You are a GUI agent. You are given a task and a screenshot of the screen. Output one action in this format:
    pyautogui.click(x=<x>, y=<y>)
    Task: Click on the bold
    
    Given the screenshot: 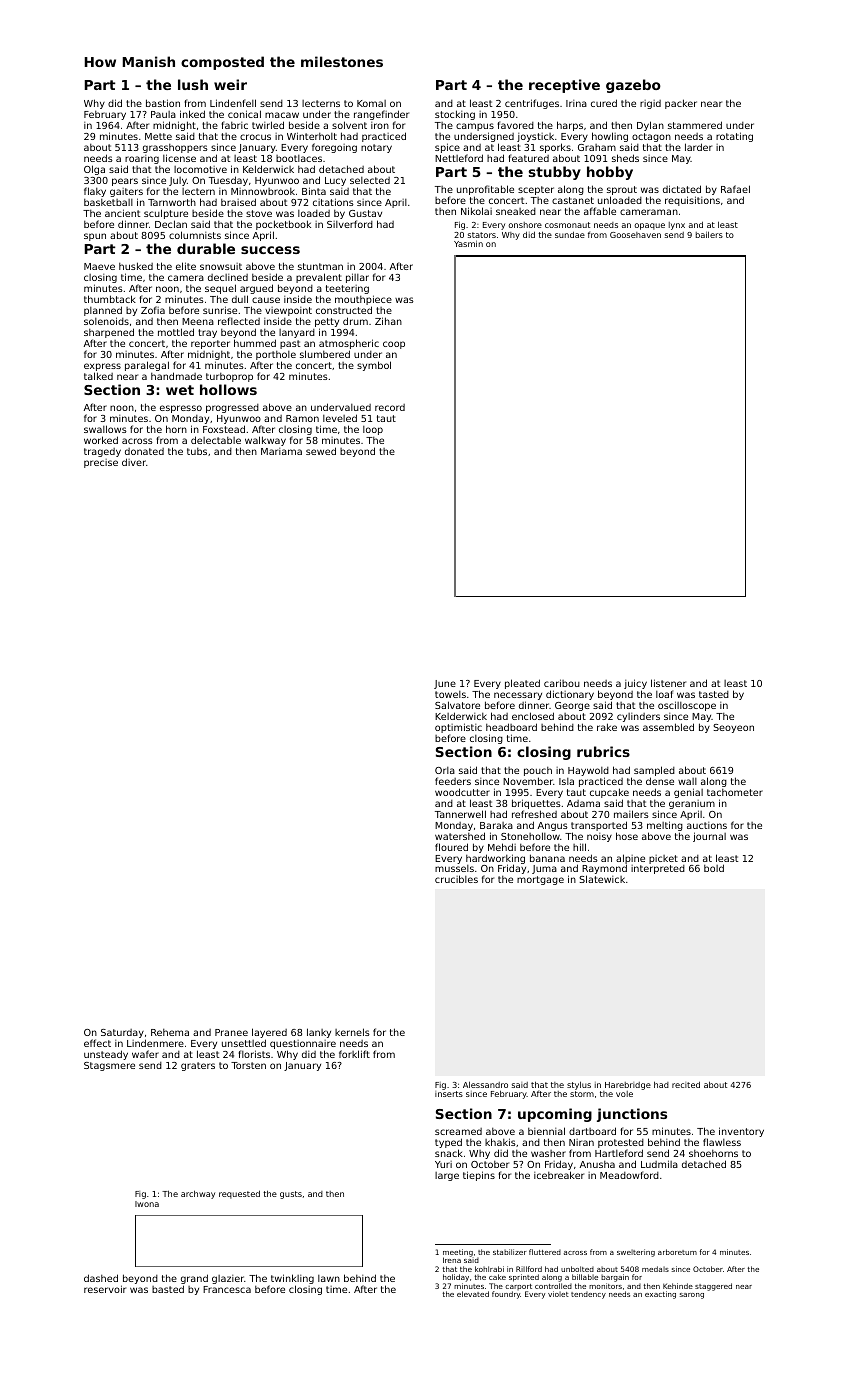 What is the action you would take?
    pyautogui.click(x=714, y=868)
